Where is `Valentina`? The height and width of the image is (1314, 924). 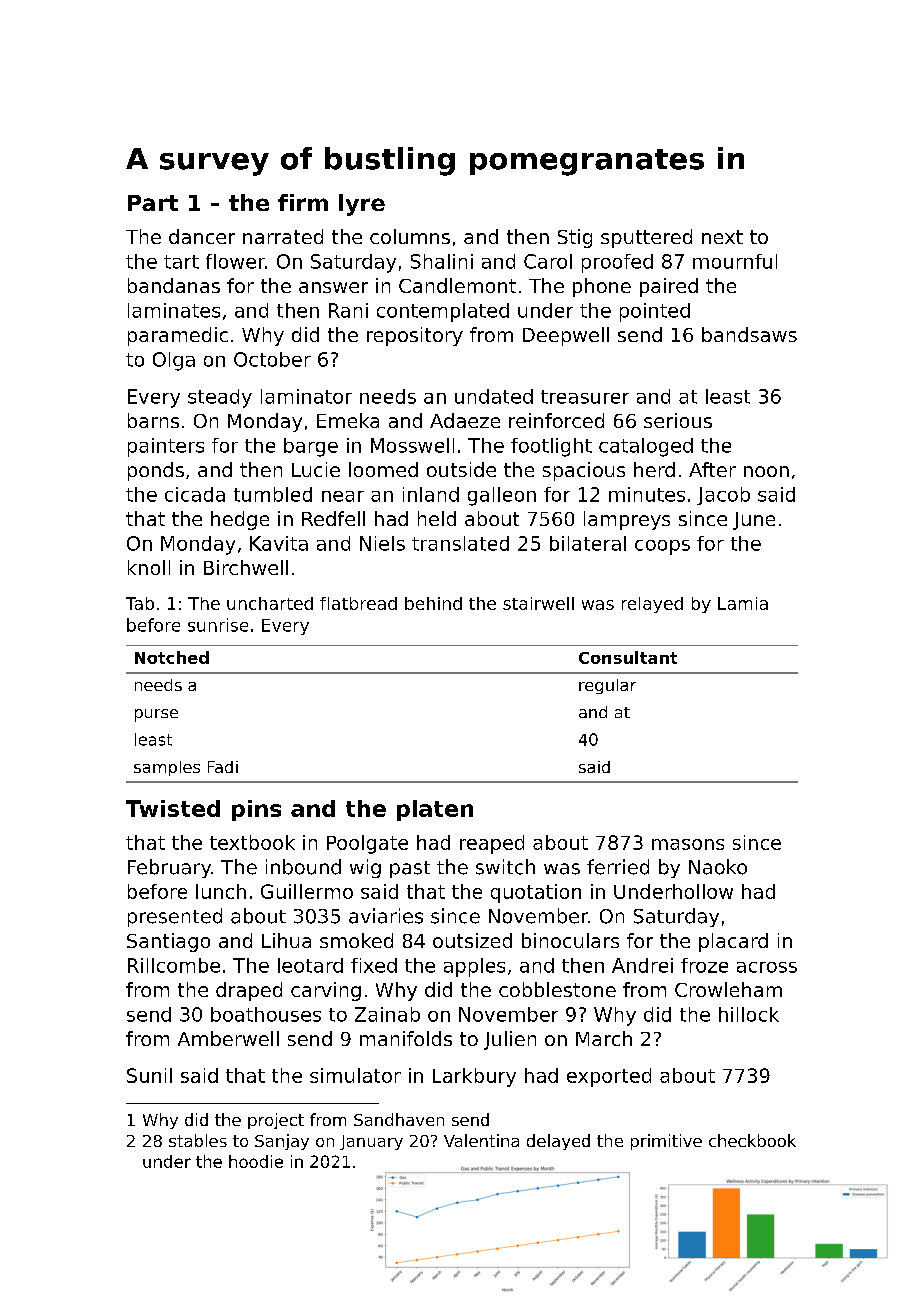 Valentina is located at coordinates (481, 1140).
